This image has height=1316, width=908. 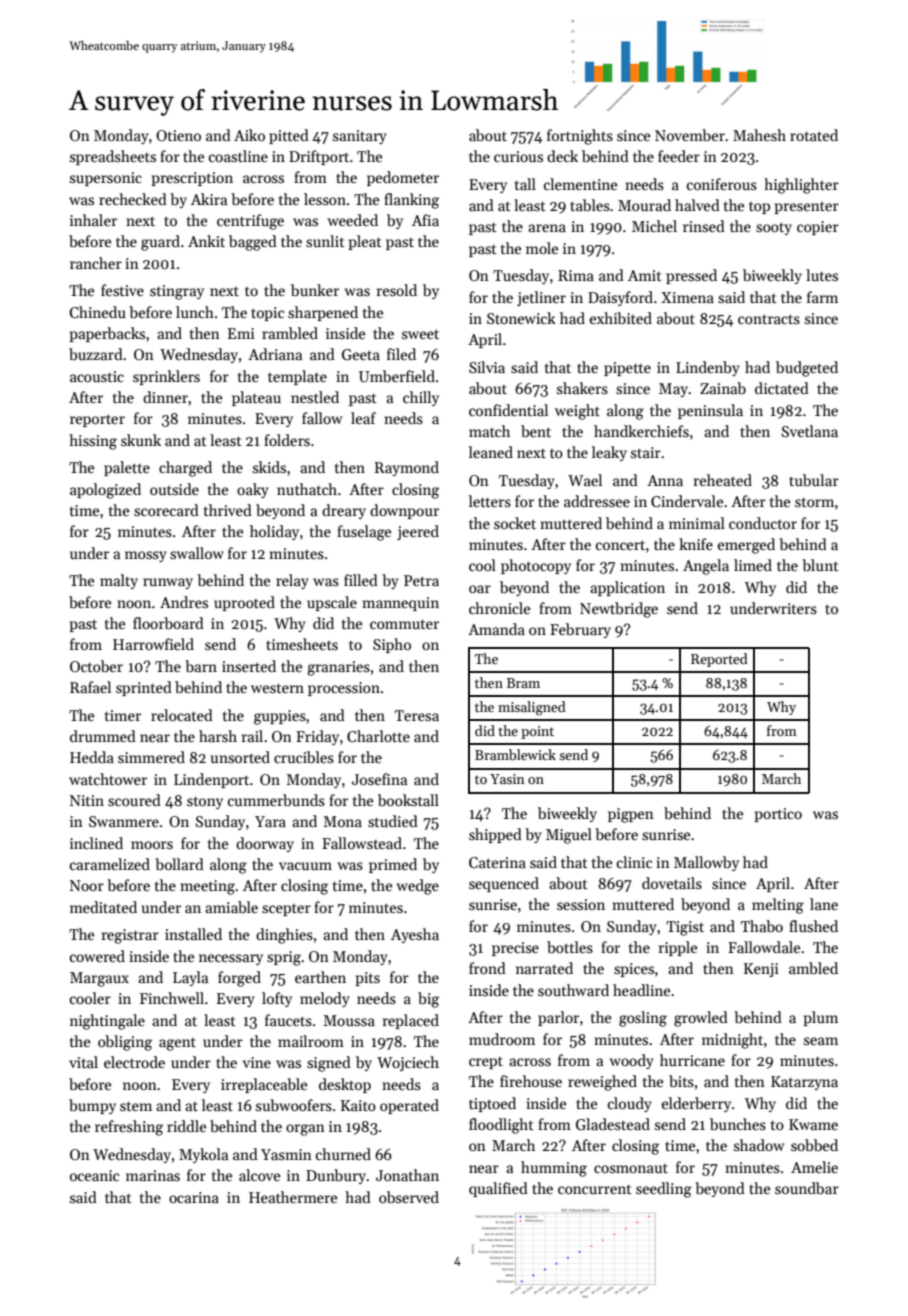 I want to click on plum, so click(x=820, y=1018).
